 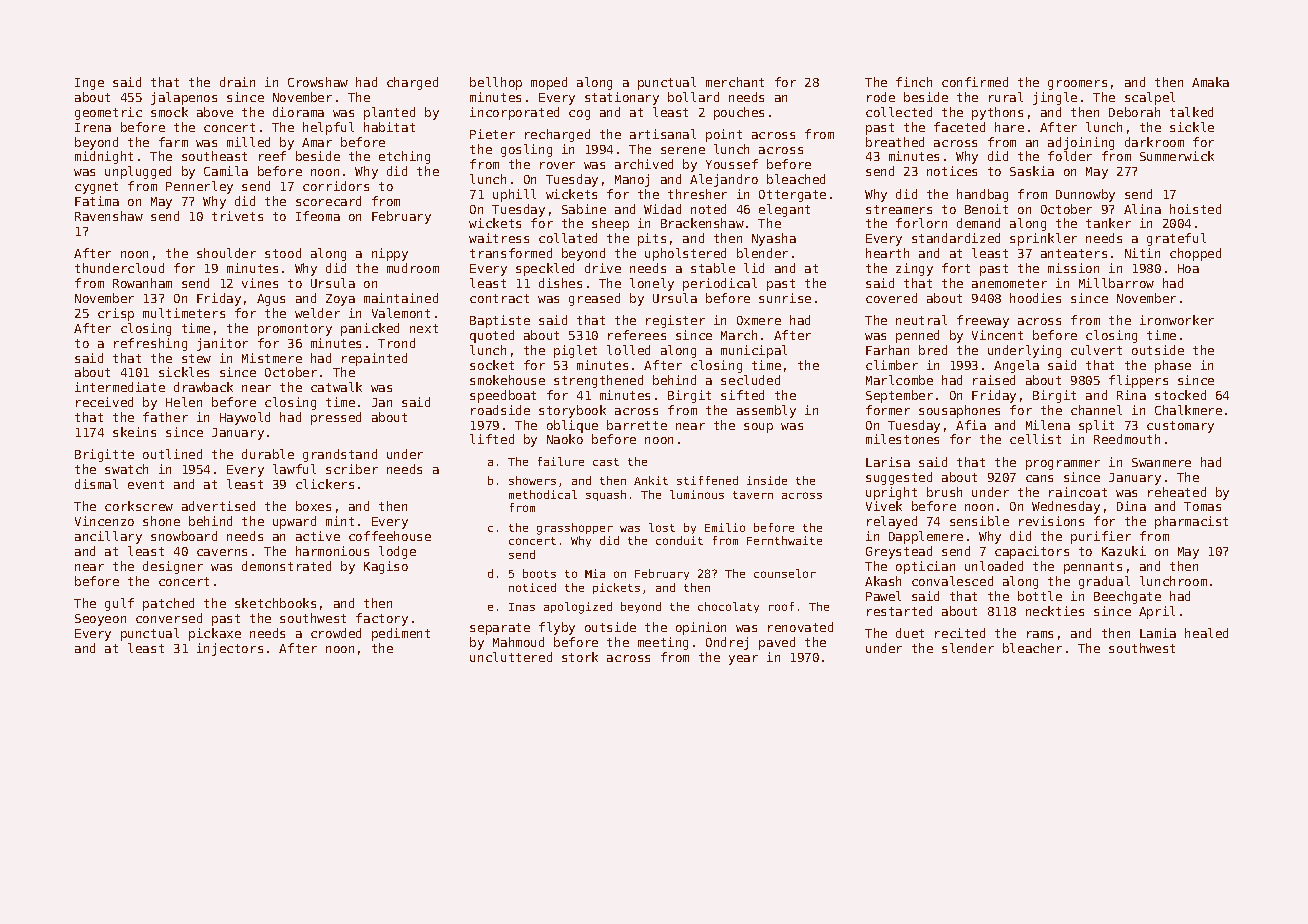 What do you see at coordinates (514, 195) in the document?
I see `uphill` at bounding box center [514, 195].
